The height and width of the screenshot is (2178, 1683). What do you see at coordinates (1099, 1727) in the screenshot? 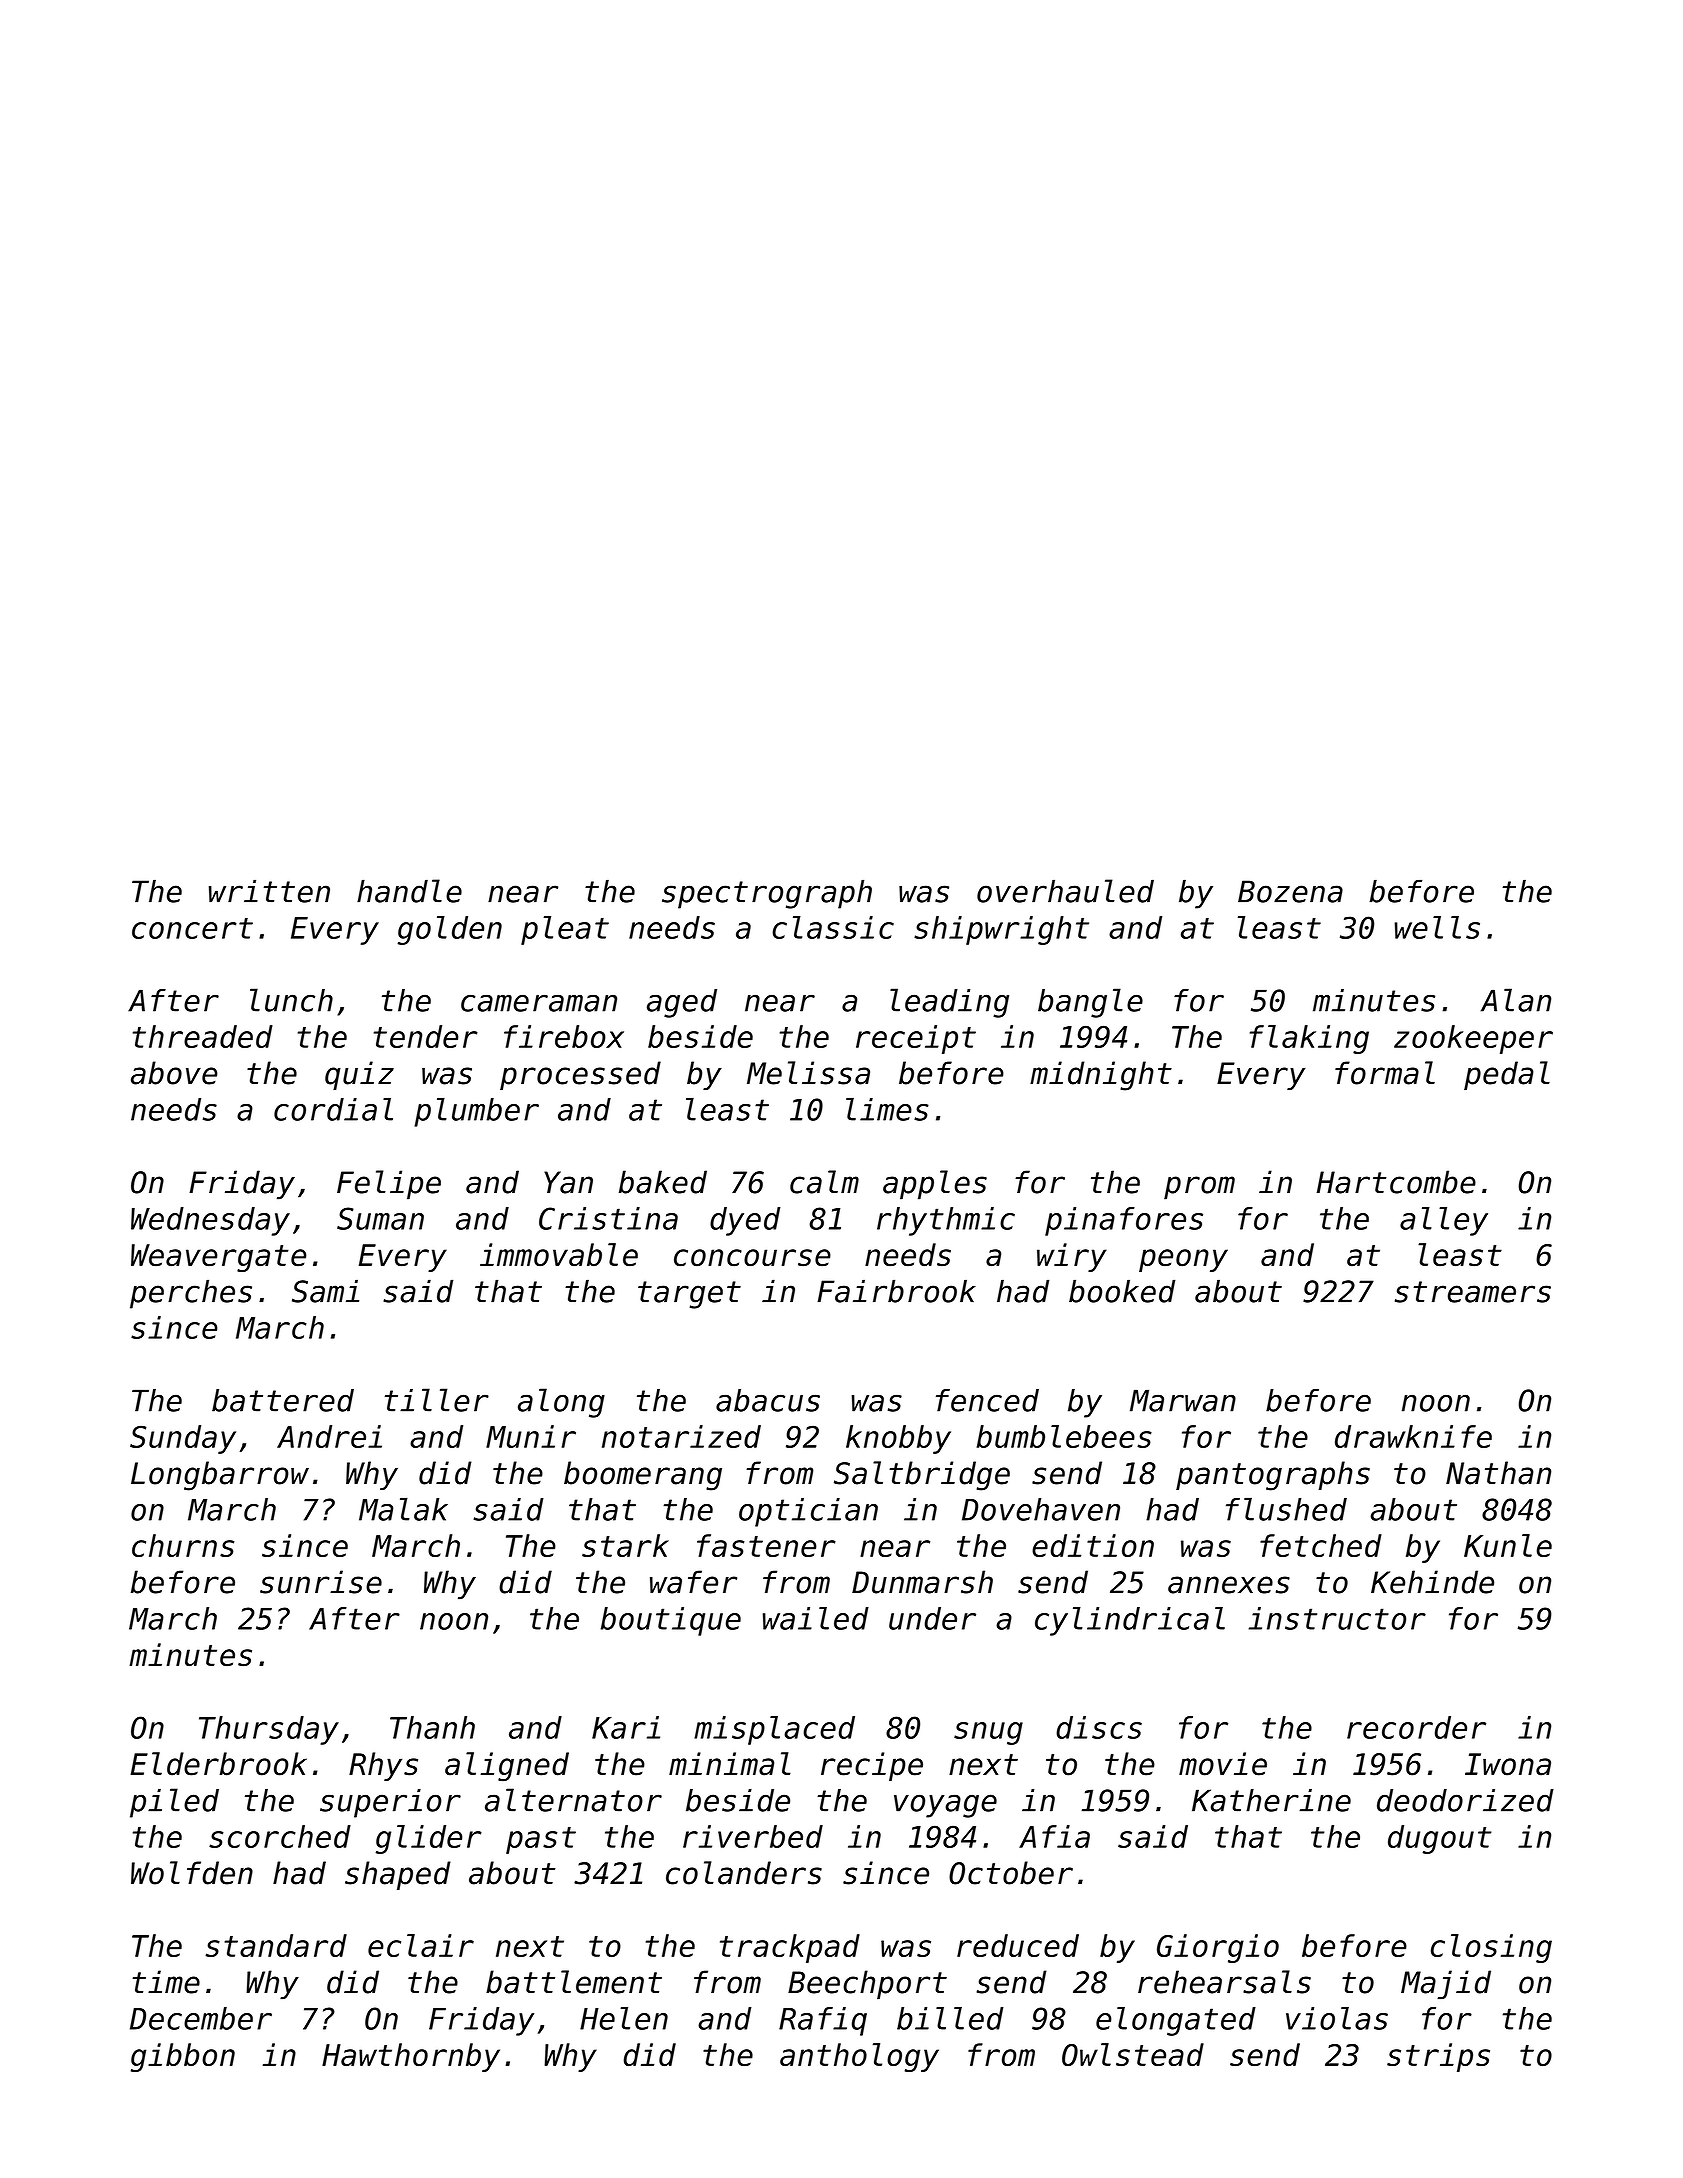
I see `discs` at bounding box center [1099, 1727].
